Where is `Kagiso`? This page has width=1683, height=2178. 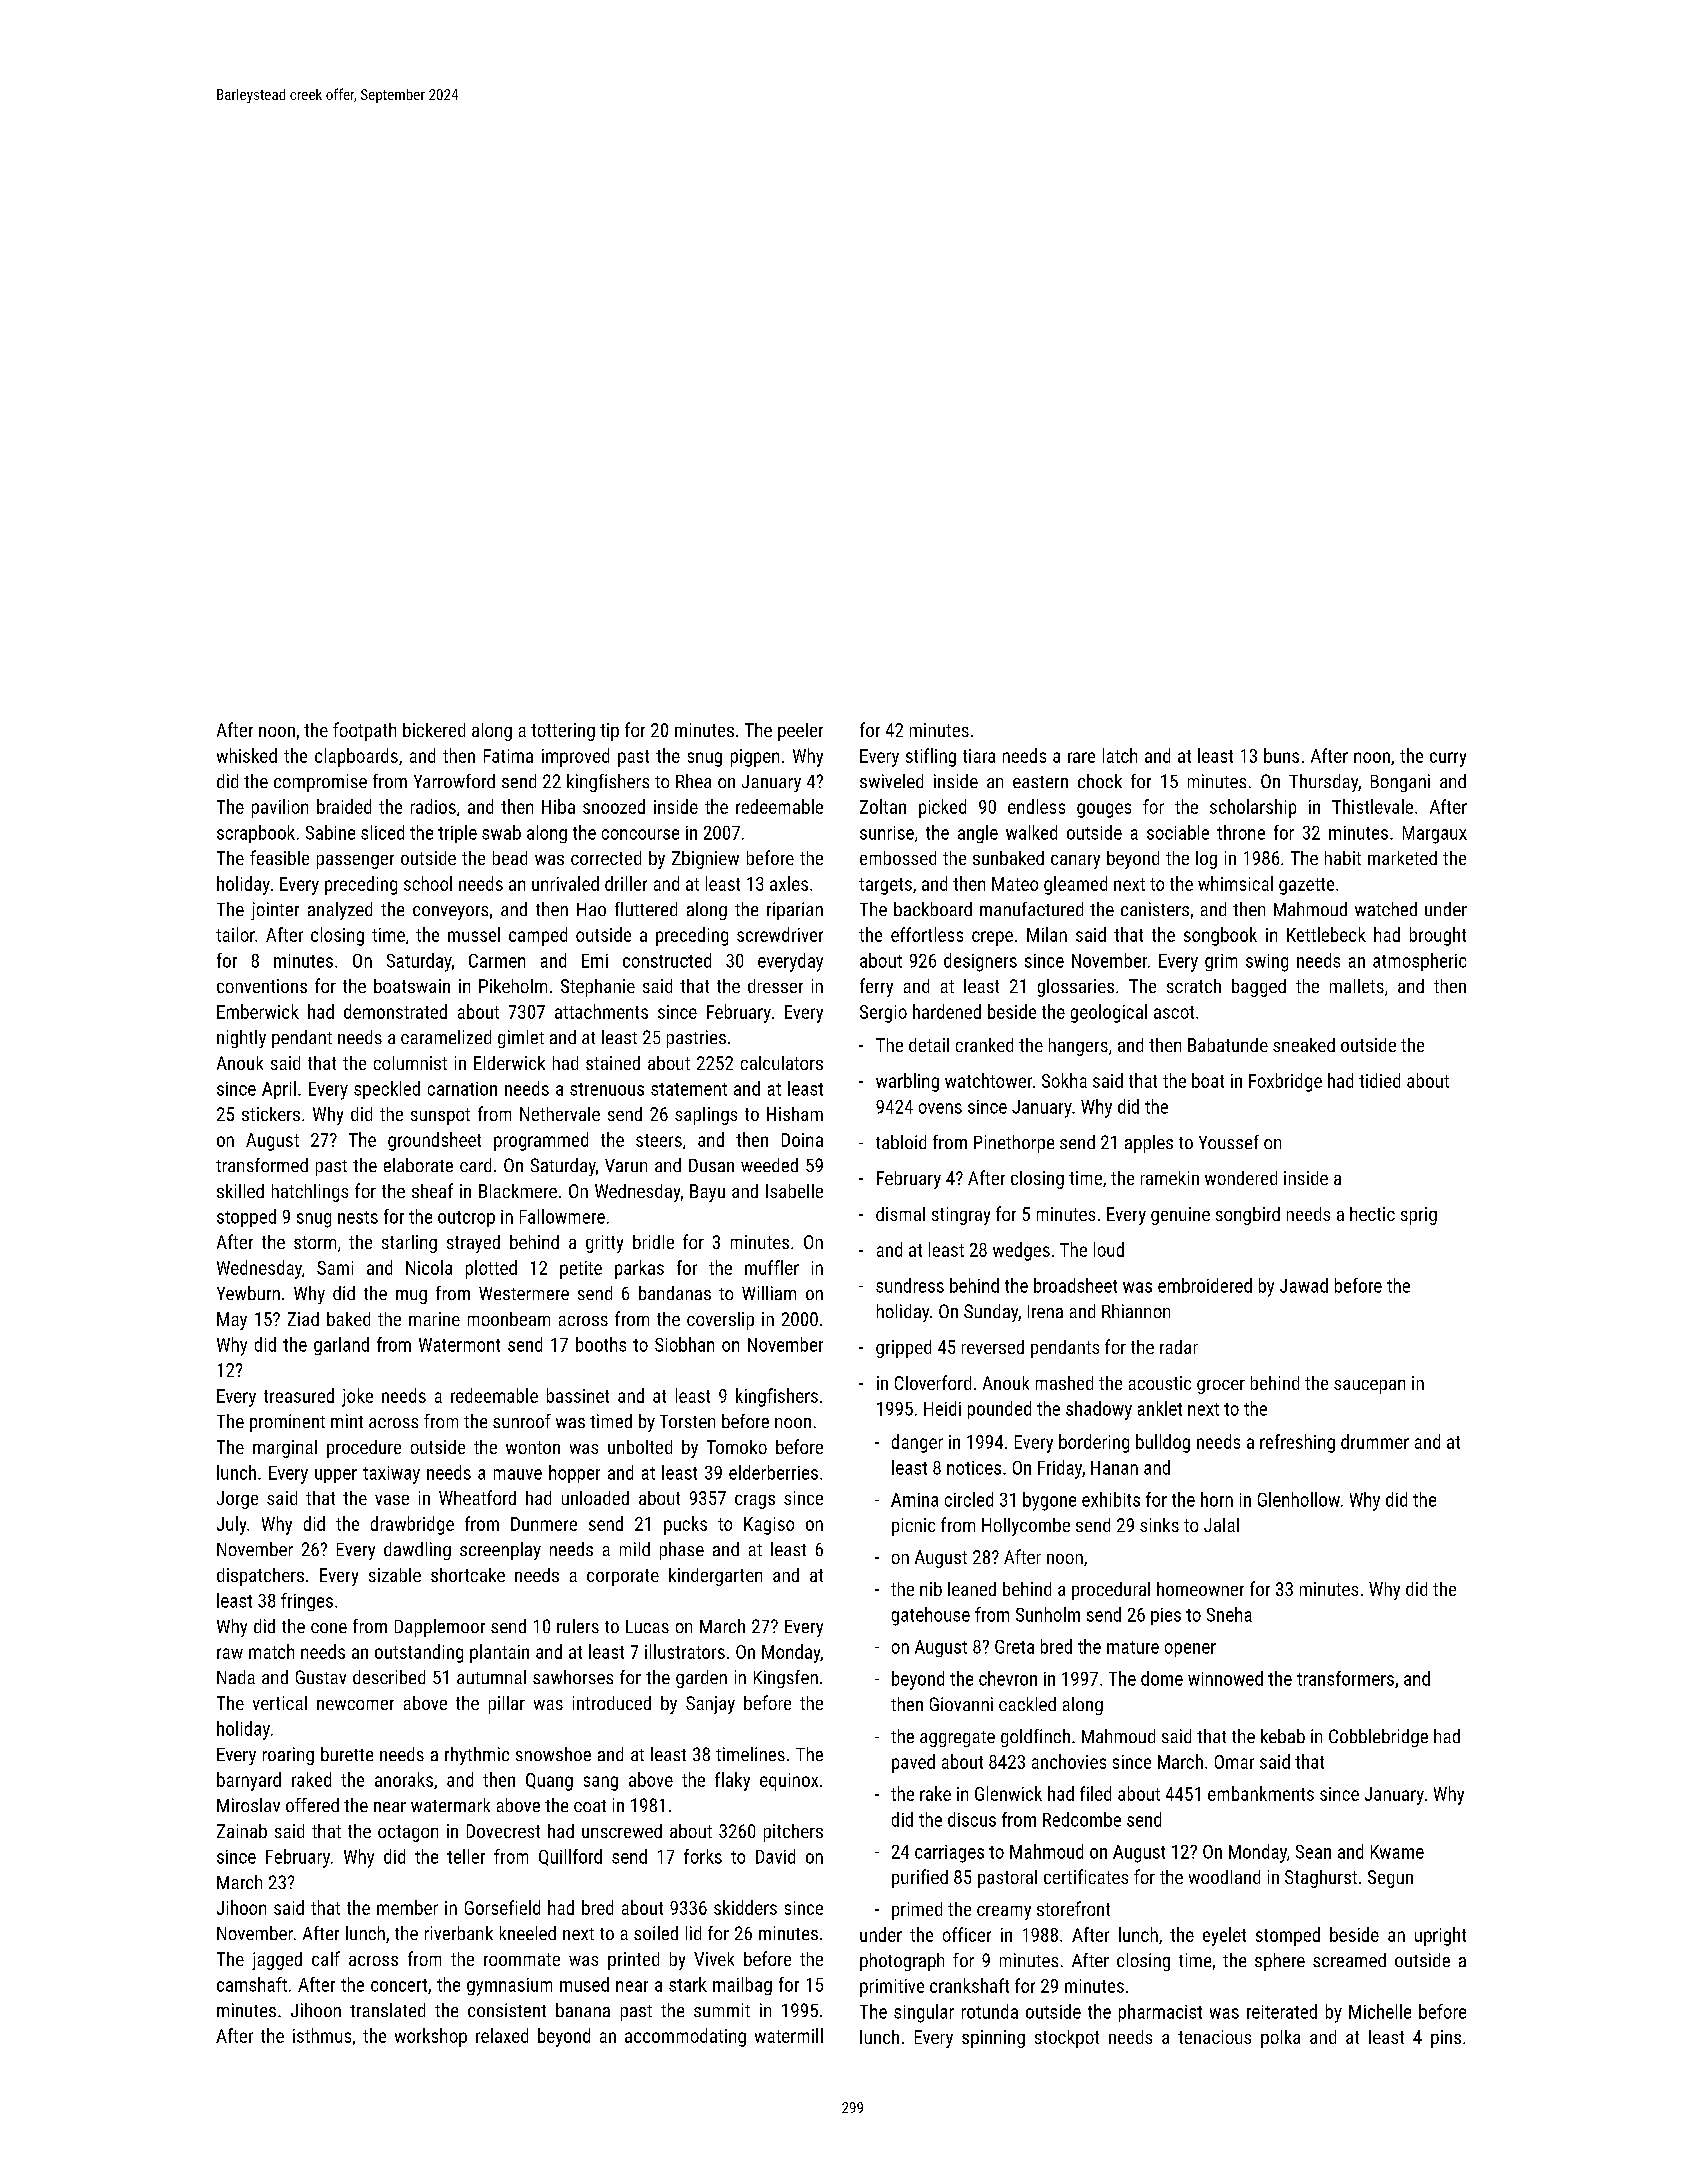 Kagiso is located at coordinates (769, 1526).
